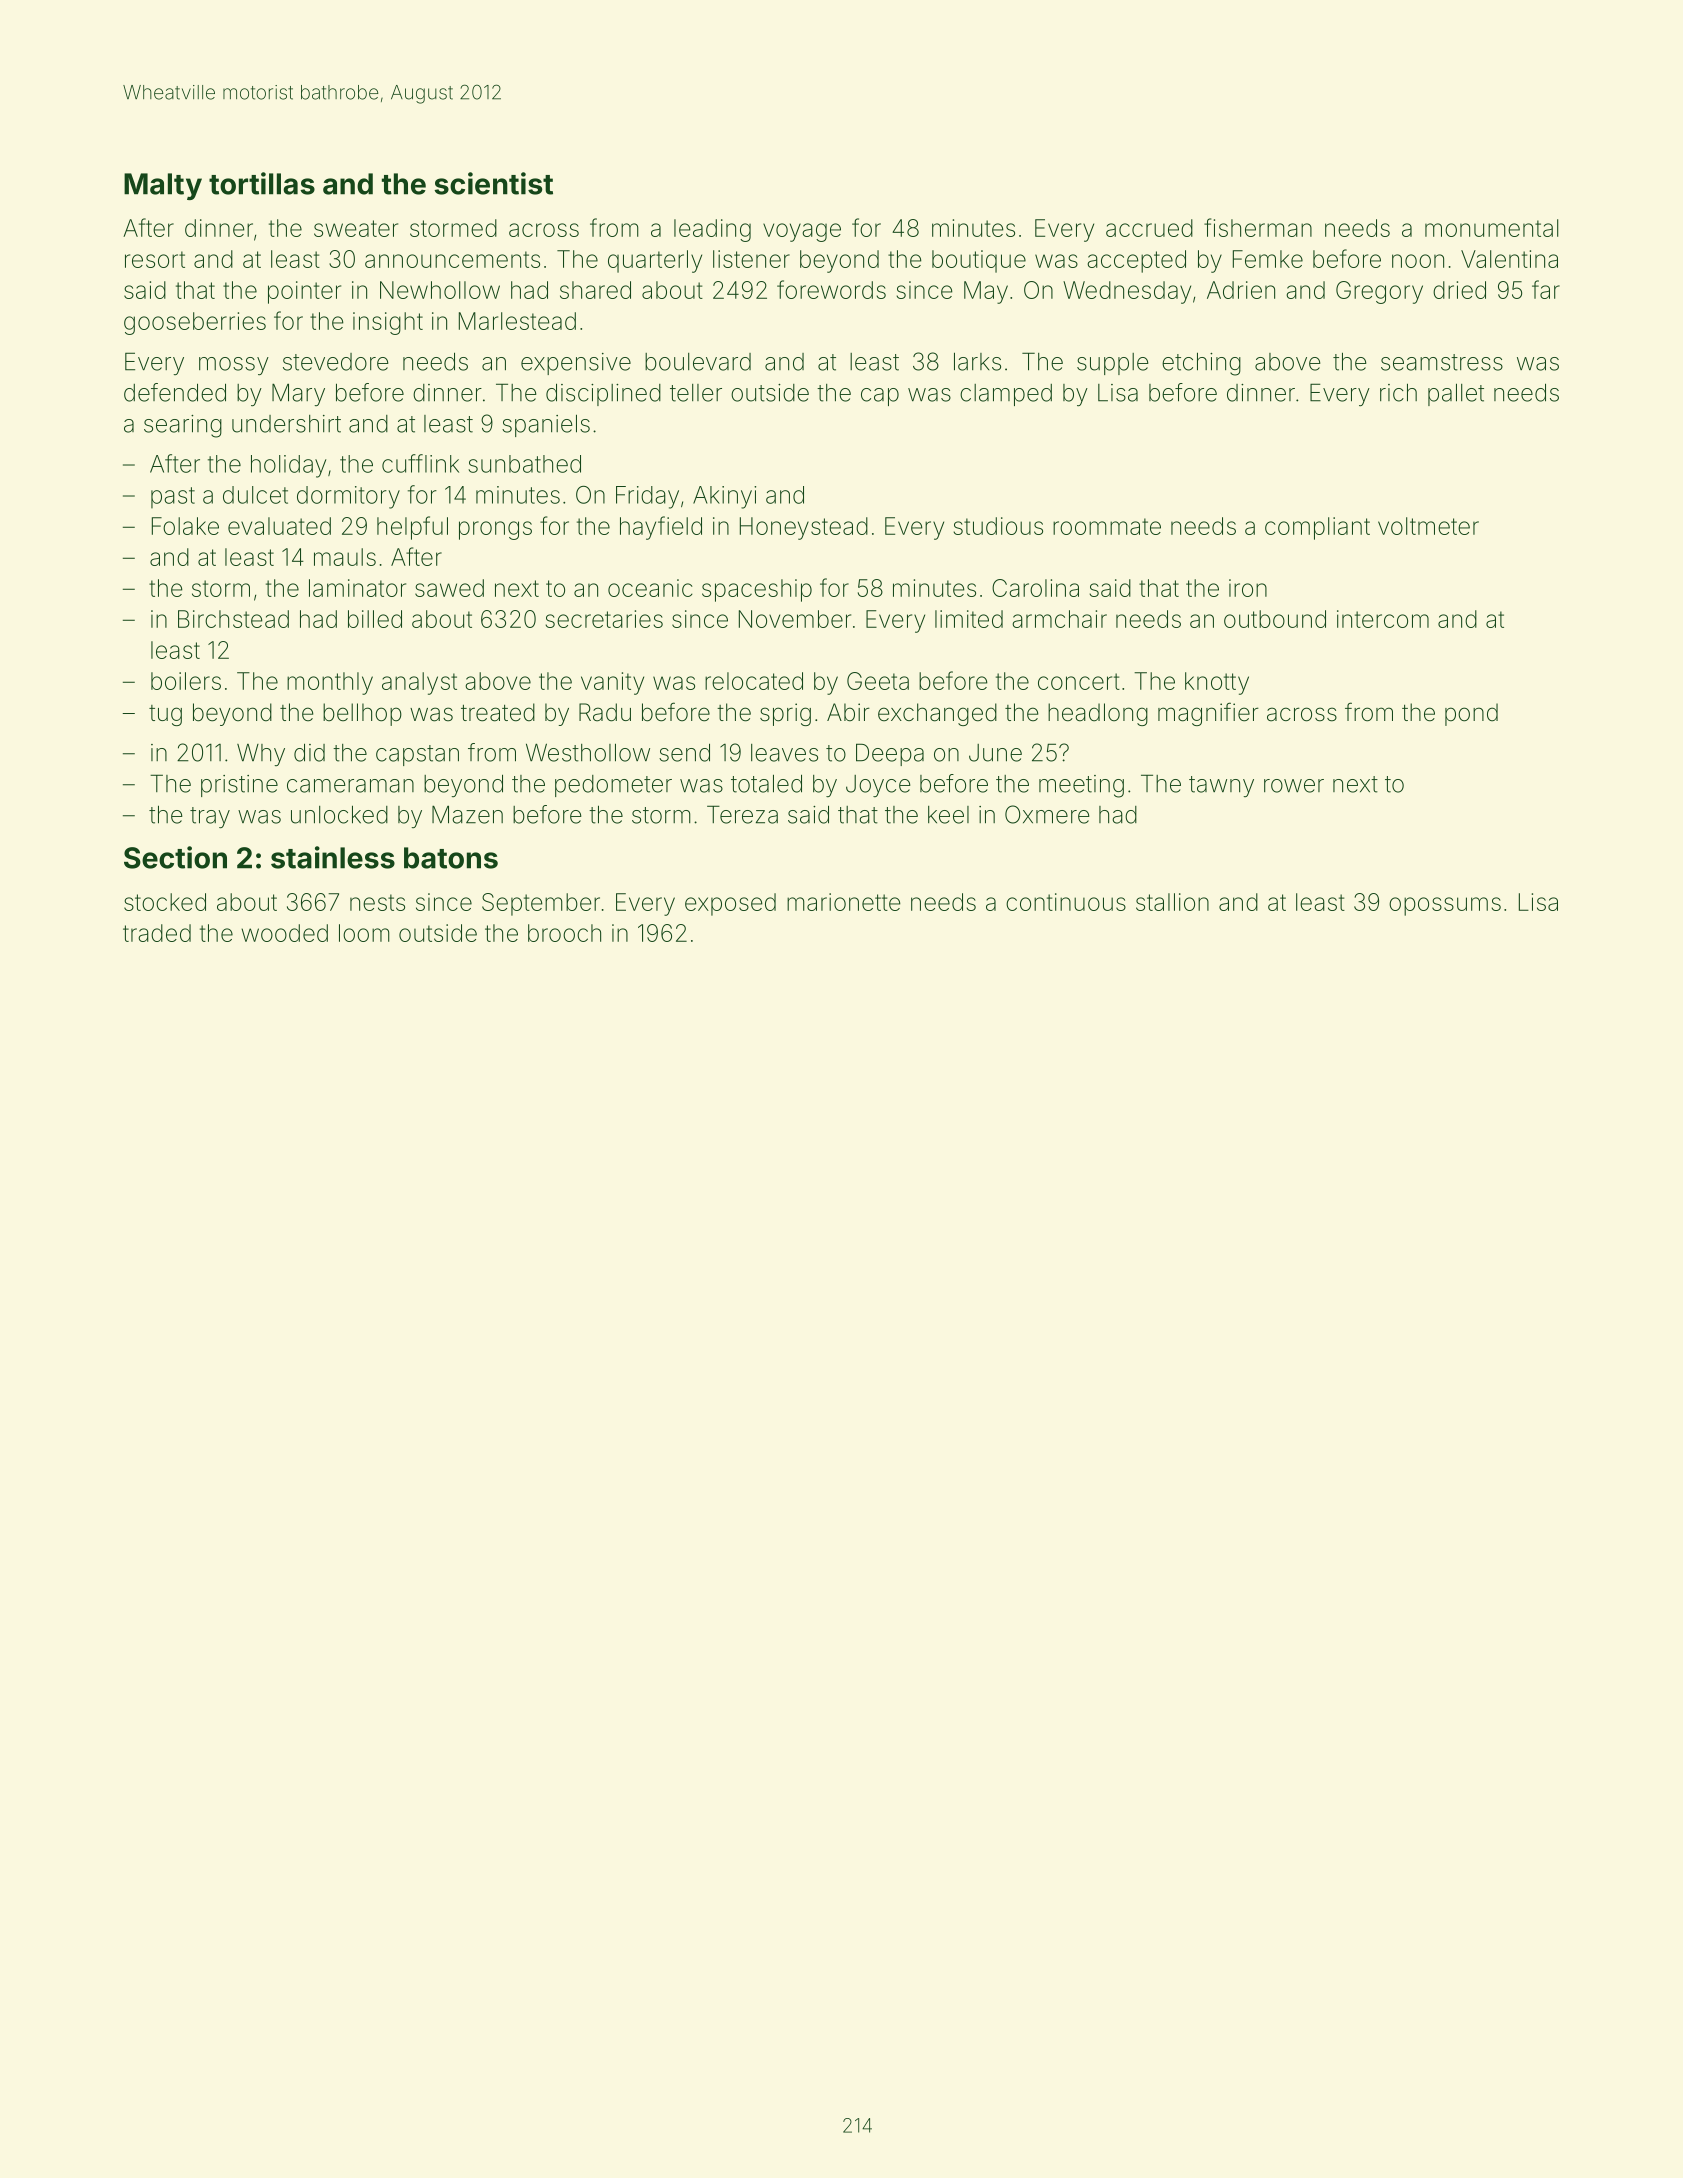 This image has width=1683, height=2178. Describe the element at coordinates (286, 424) in the image. I see `undershirt` at that location.
